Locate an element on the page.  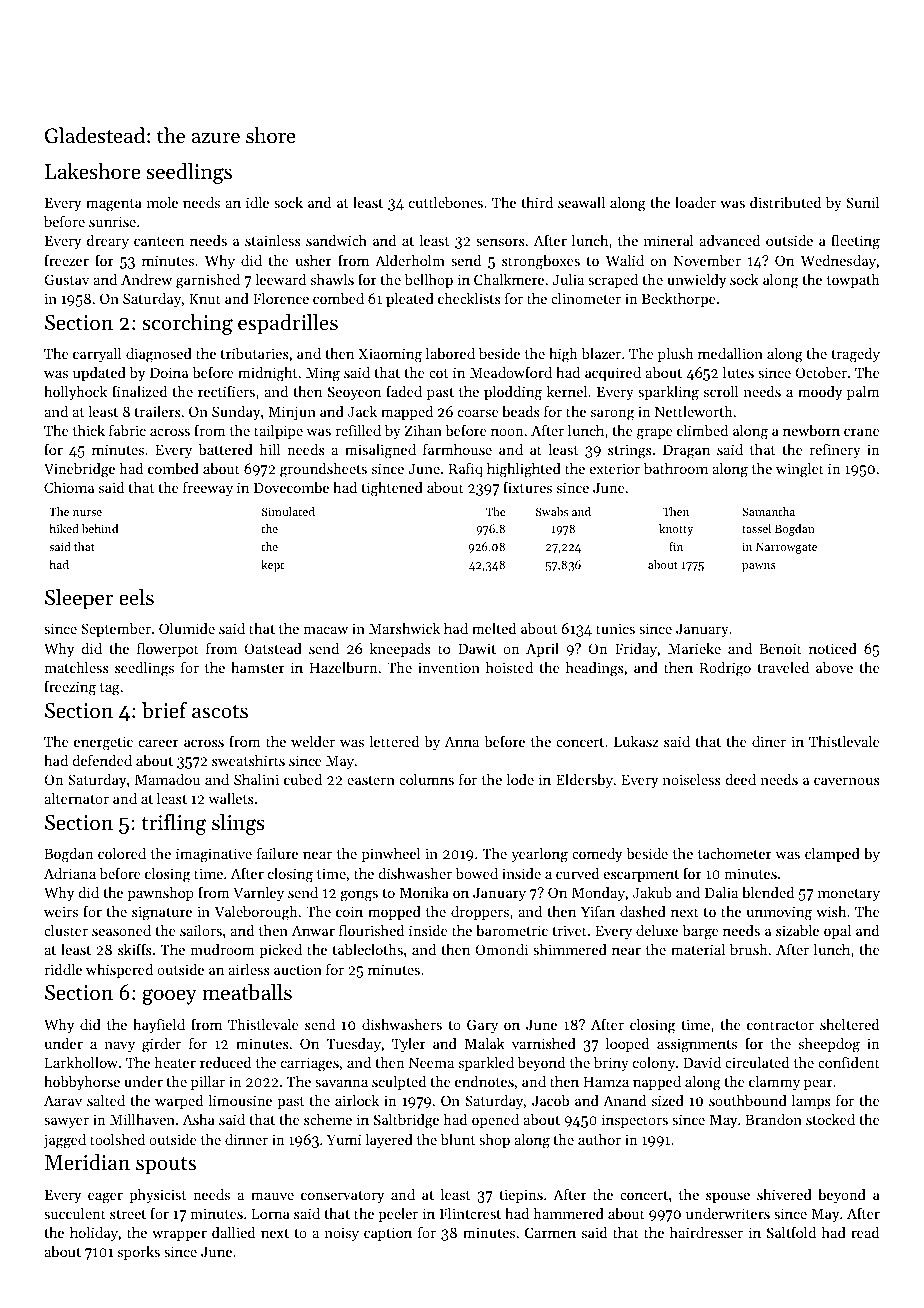
Marshwick is located at coordinates (404, 628).
